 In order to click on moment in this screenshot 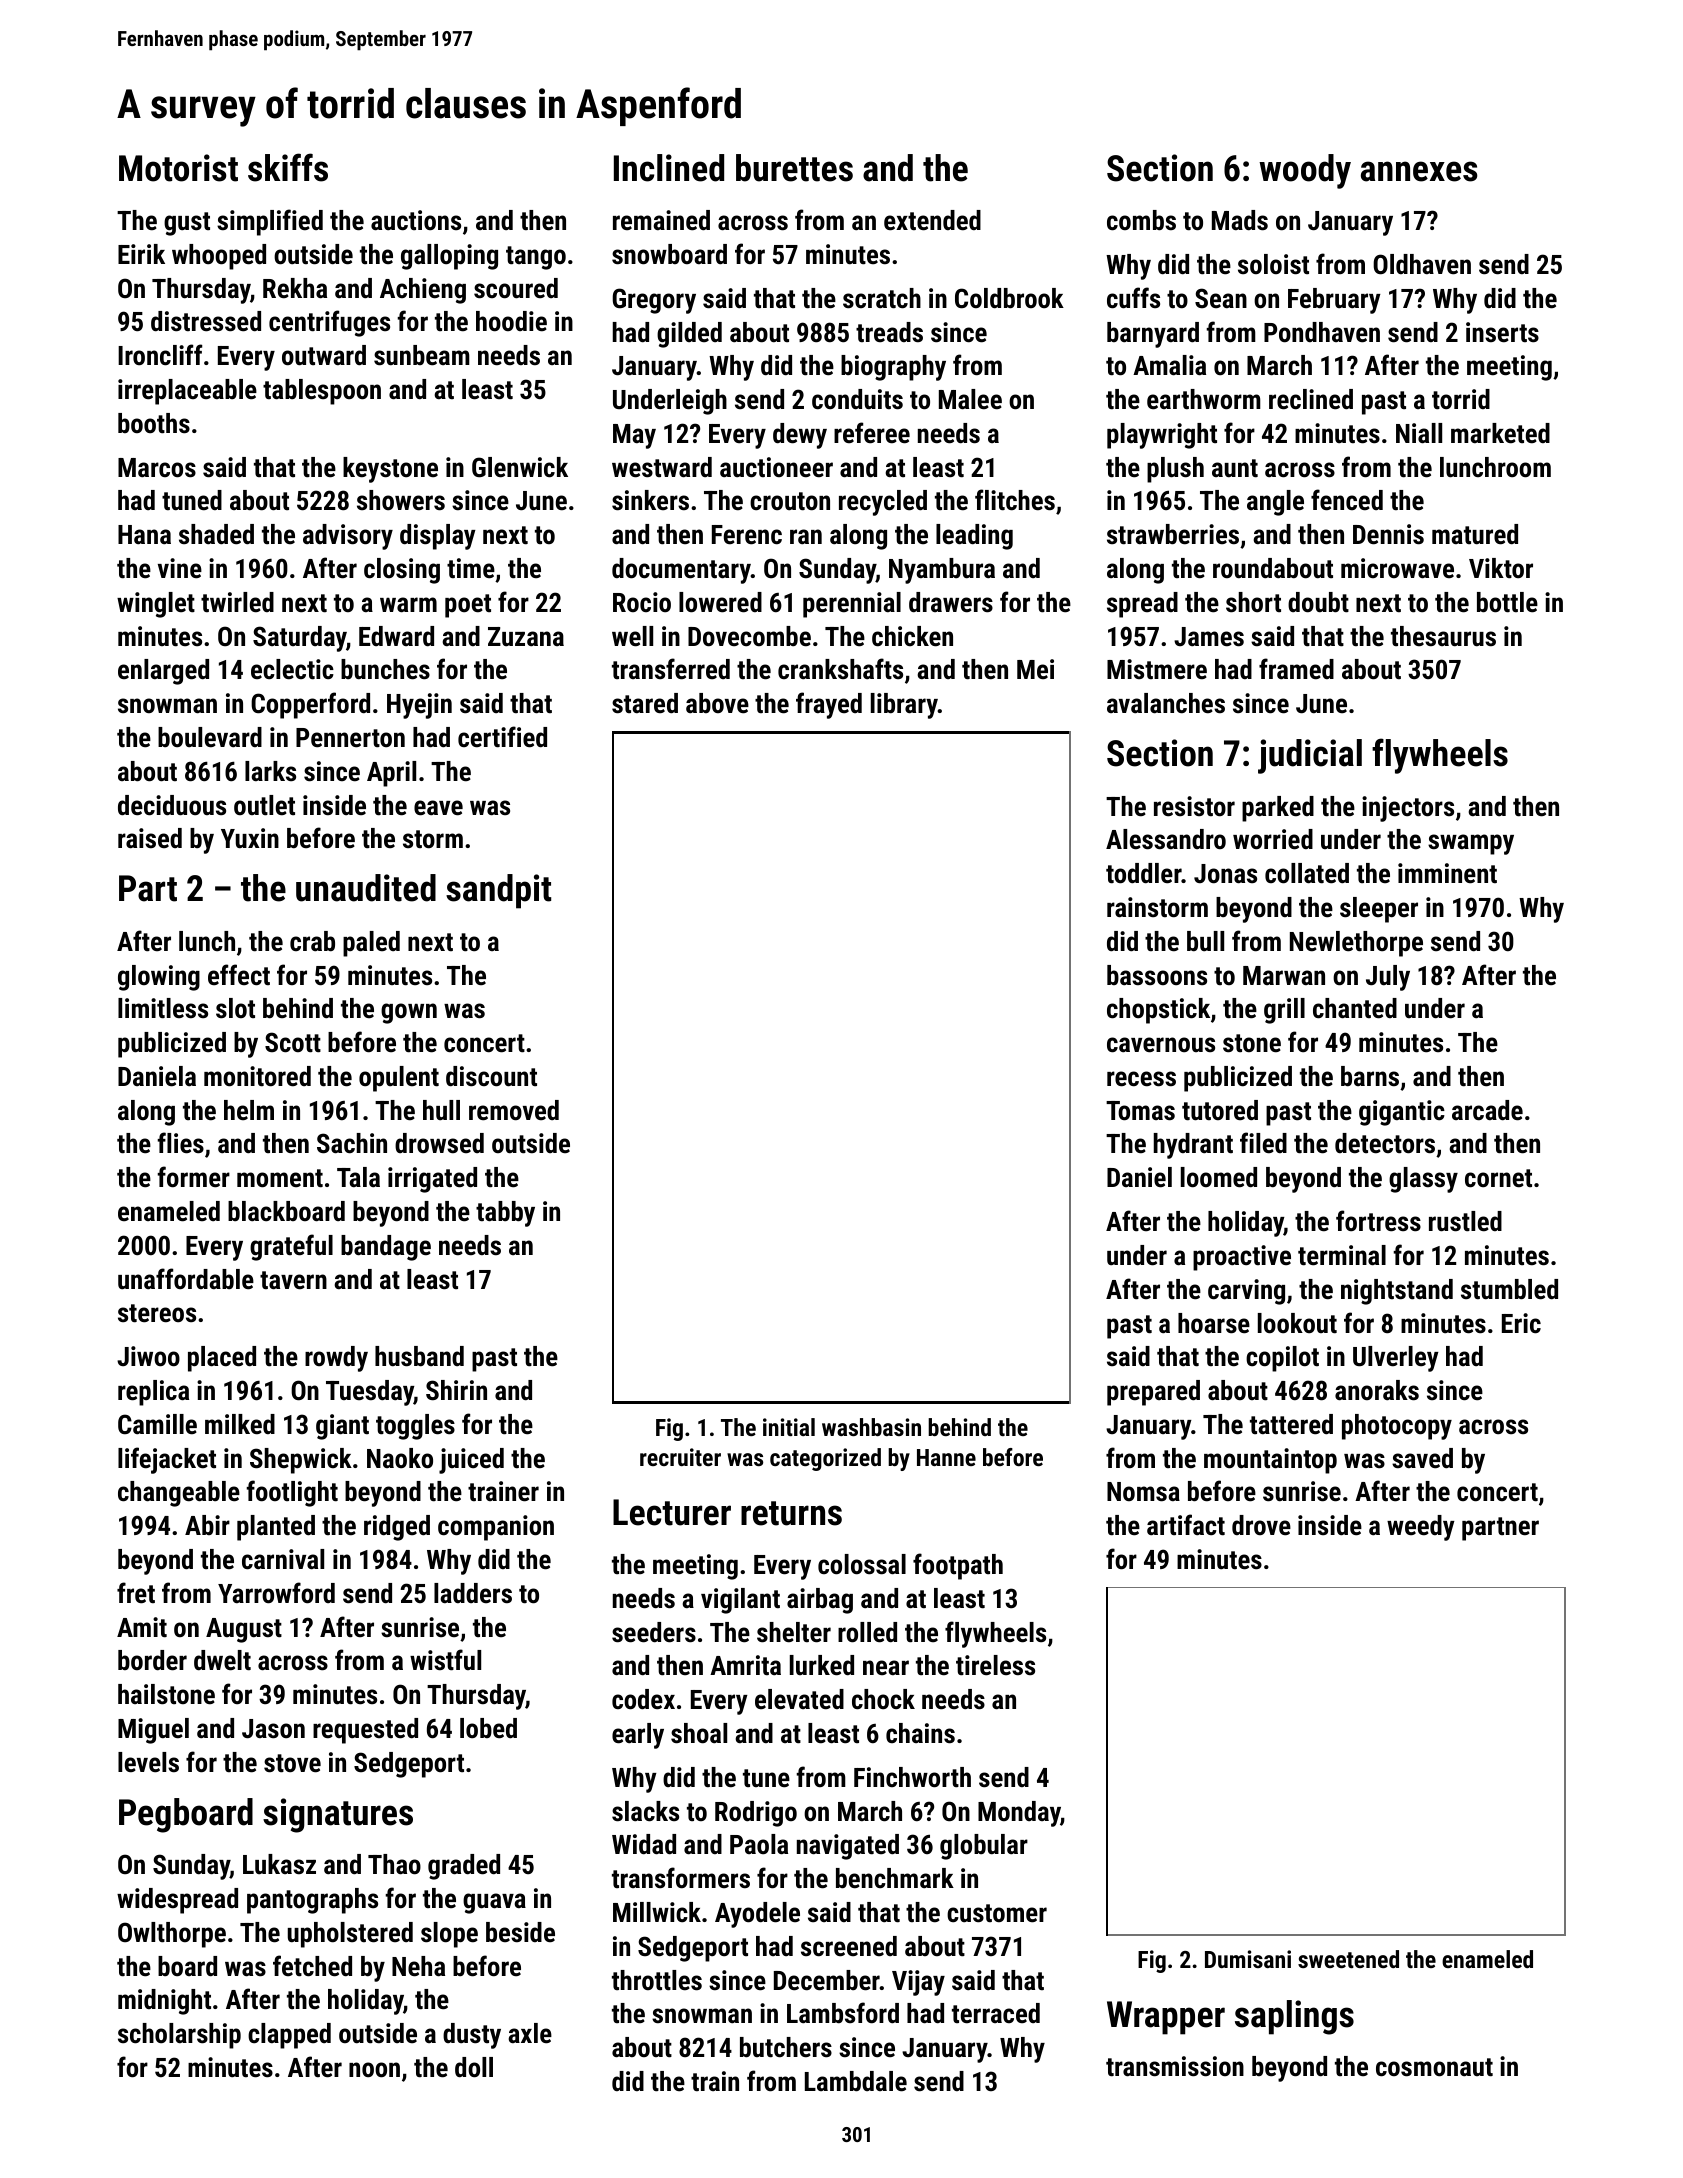, I will do `click(280, 1178)`.
